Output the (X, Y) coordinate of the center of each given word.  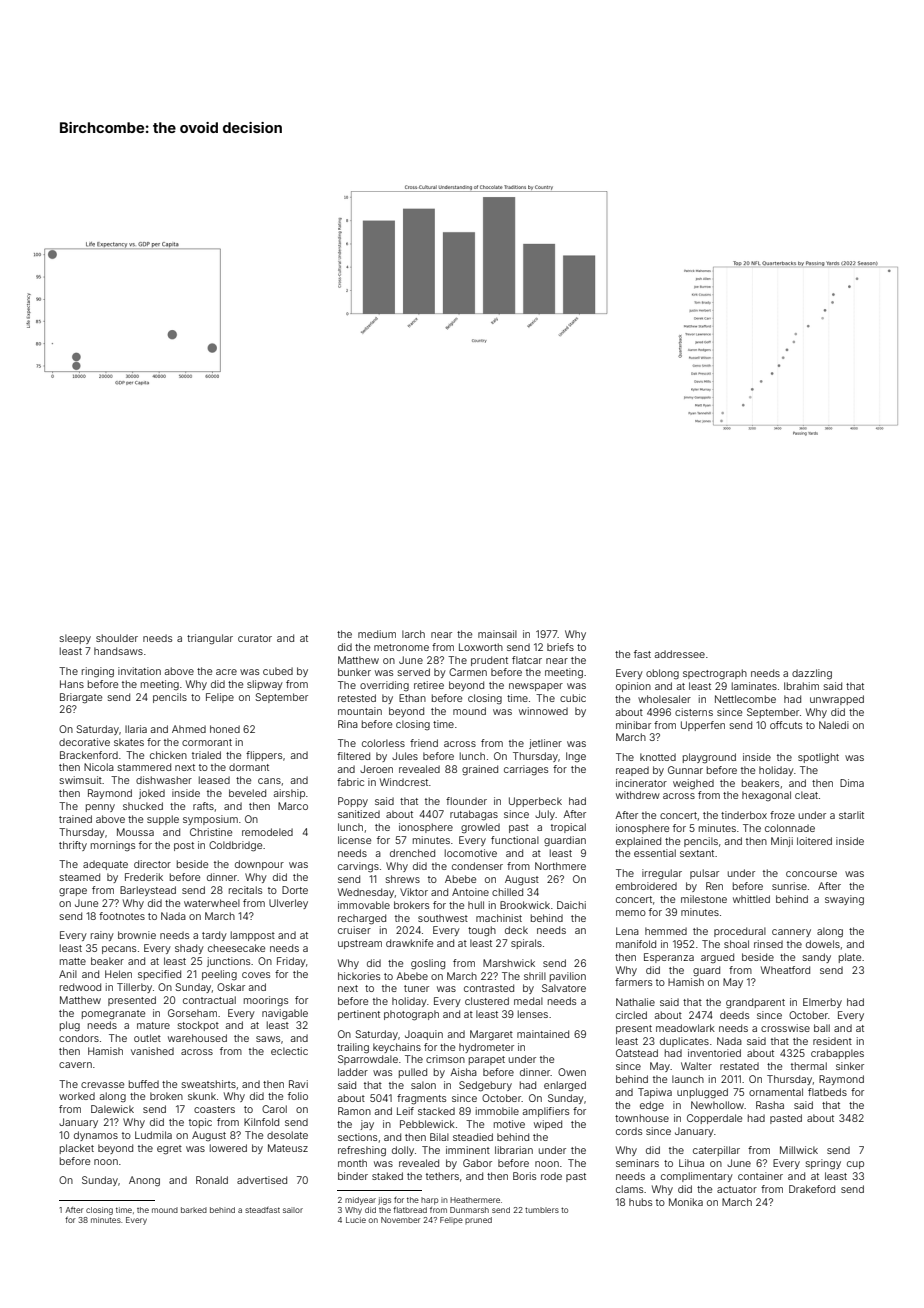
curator (255, 638)
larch (413, 634)
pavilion (568, 977)
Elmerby (822, 1003)
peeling (219, 975)
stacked (436, 1111)
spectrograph (715, 674)
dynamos (96, 1136)
